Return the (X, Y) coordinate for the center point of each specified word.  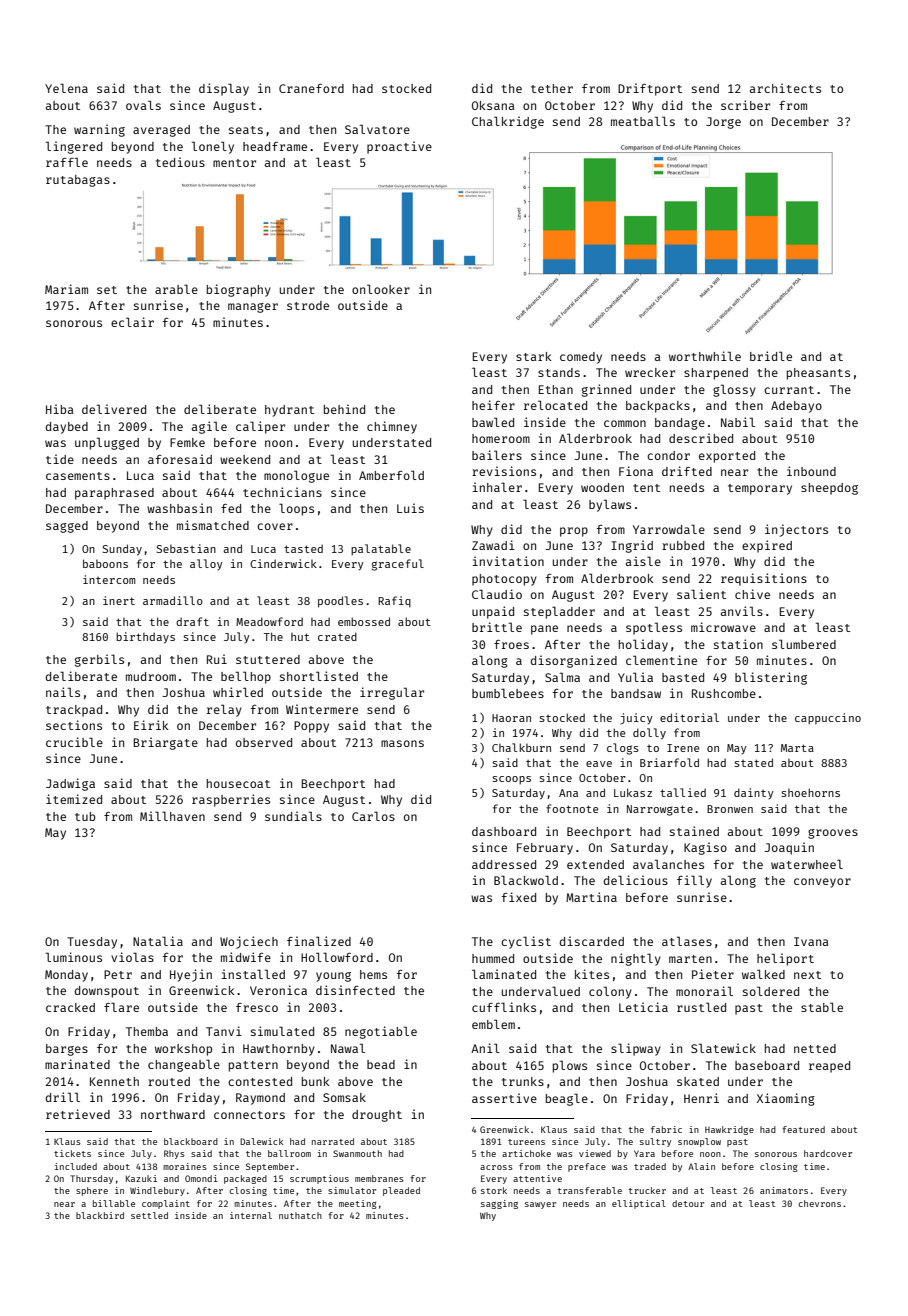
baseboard (767, 1065)
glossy (734, 390)
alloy (206, 564)
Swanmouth (357, 1153)
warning (99, 130)
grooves (833, 834)
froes (511, 644)
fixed (519, 897)
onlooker (381, 289)
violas (132, 957)
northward (173, 1114)
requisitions (764, 579)
